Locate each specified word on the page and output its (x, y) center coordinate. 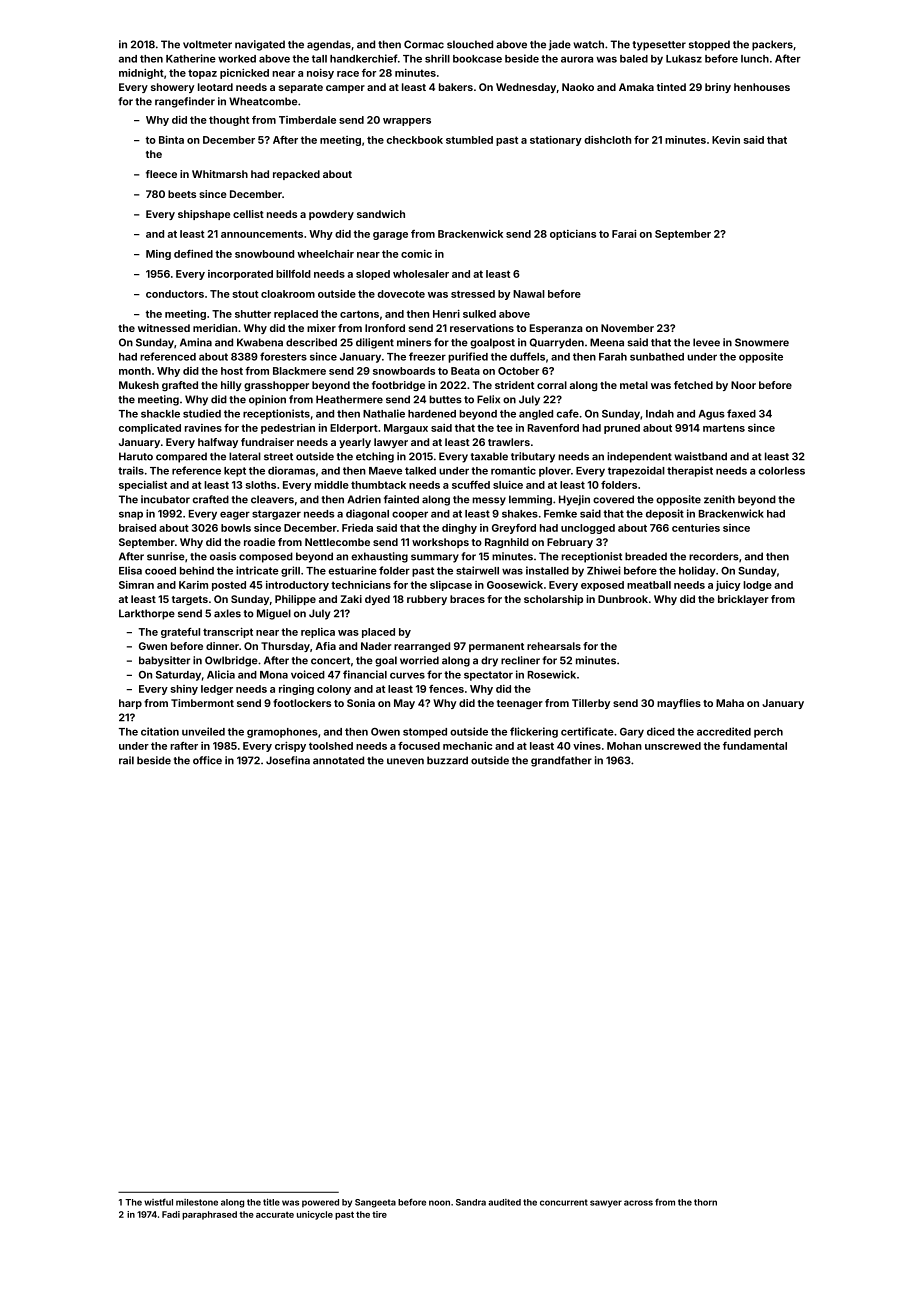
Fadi (171, 1214)
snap (131, 515)
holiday (697, 571)
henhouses (762, 87)
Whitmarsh (220, 174)
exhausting (379, 557)
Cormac (424, 44)
